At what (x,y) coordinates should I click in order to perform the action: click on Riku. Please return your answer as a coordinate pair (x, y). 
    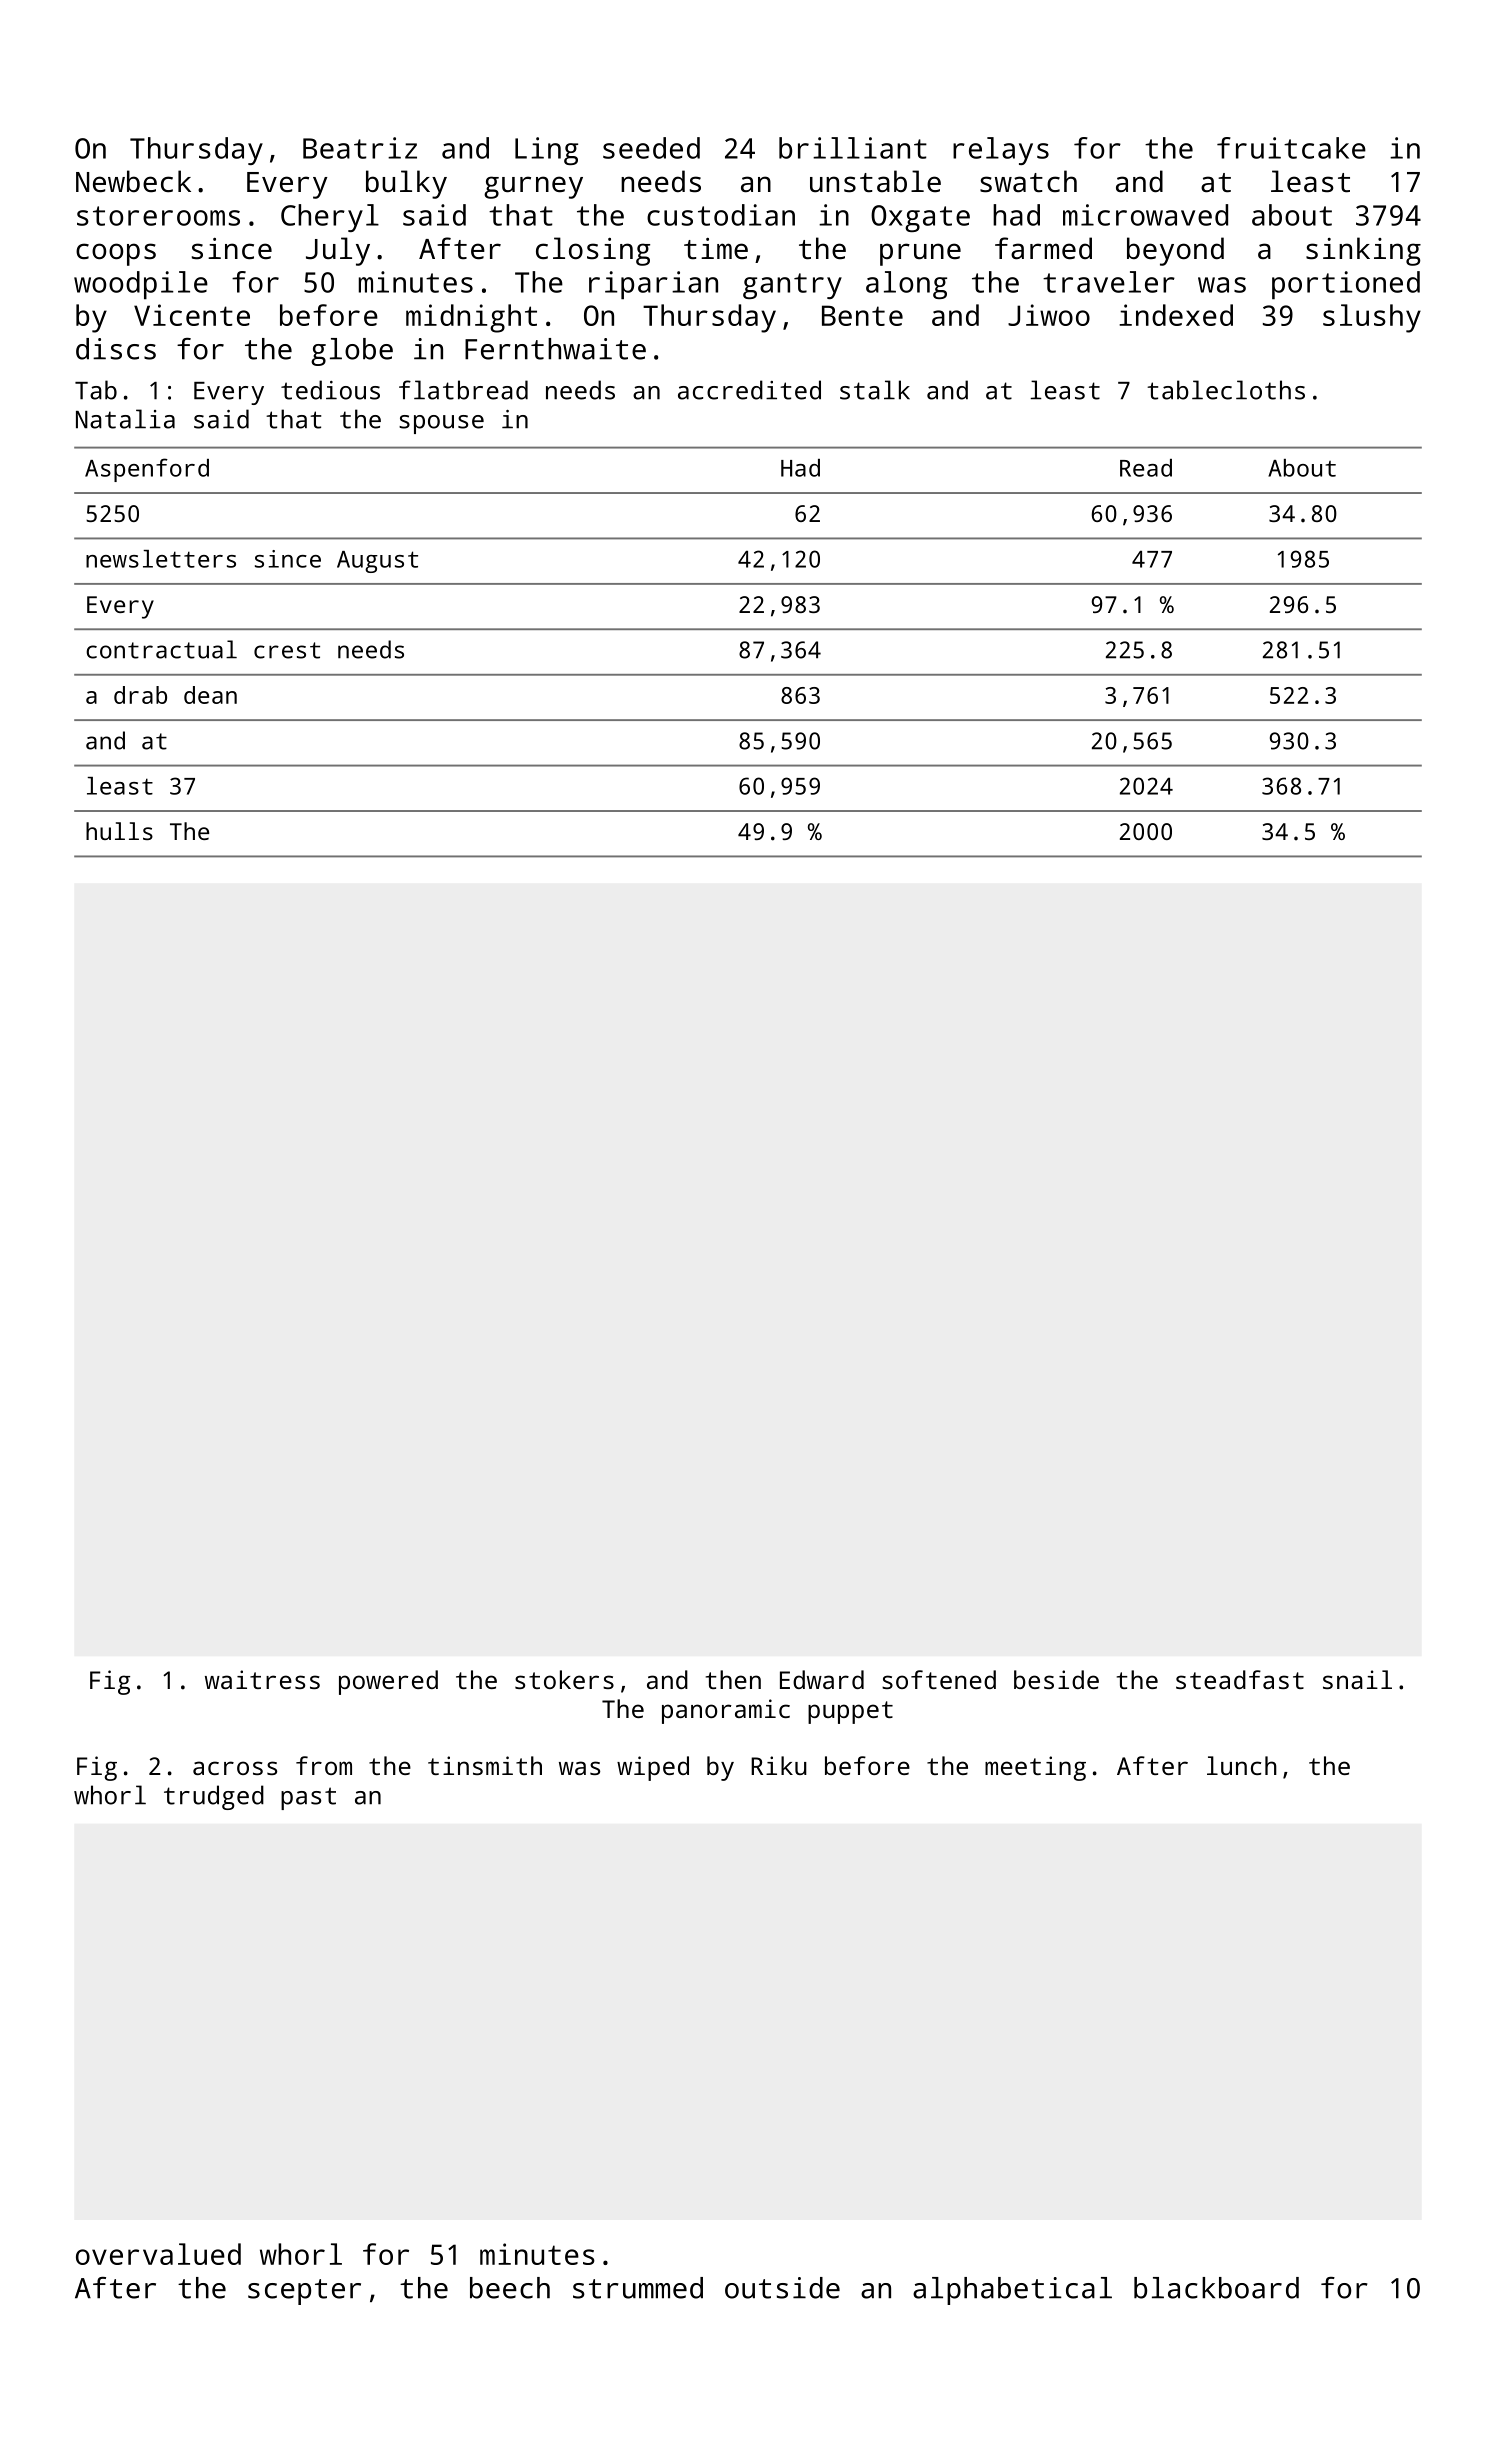
    Looking at the image, I should click on (779, 1765).
